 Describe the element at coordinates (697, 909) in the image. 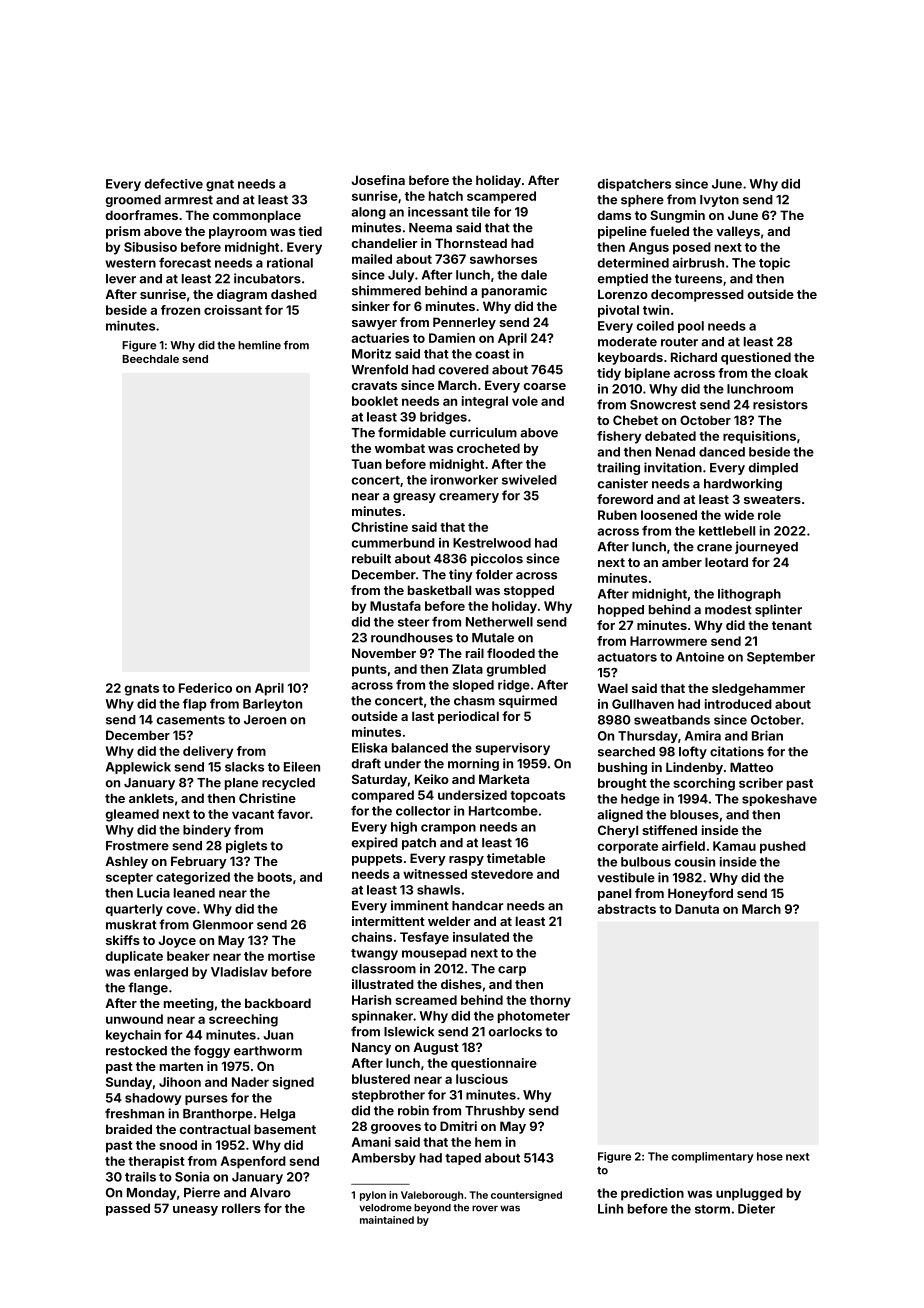

I see `Danuta` at that location.
